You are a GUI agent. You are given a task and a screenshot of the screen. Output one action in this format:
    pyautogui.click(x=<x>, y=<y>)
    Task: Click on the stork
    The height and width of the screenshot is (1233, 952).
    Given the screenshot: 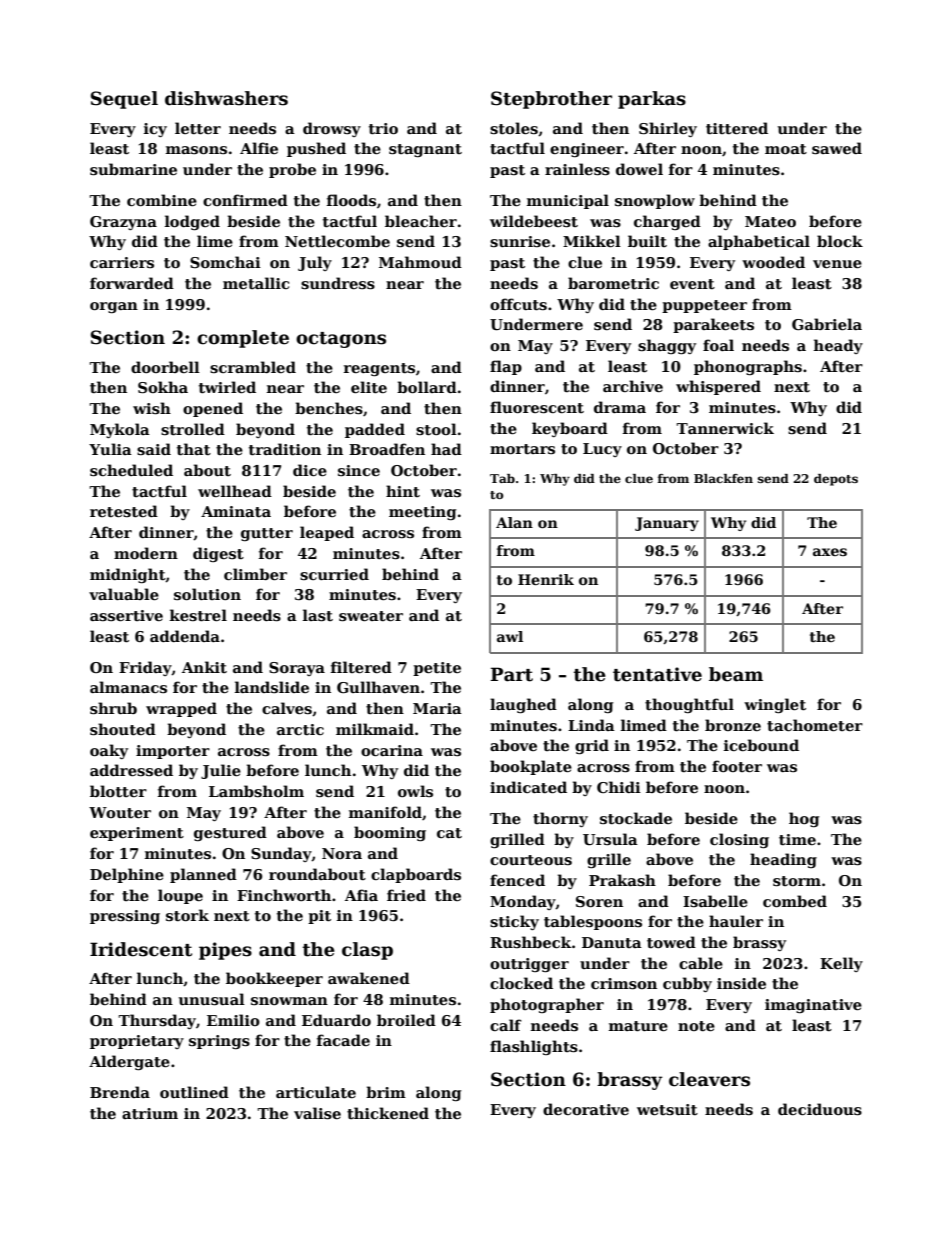 What is the action you would take?
    pyautogui.click(x=187, y=915)
